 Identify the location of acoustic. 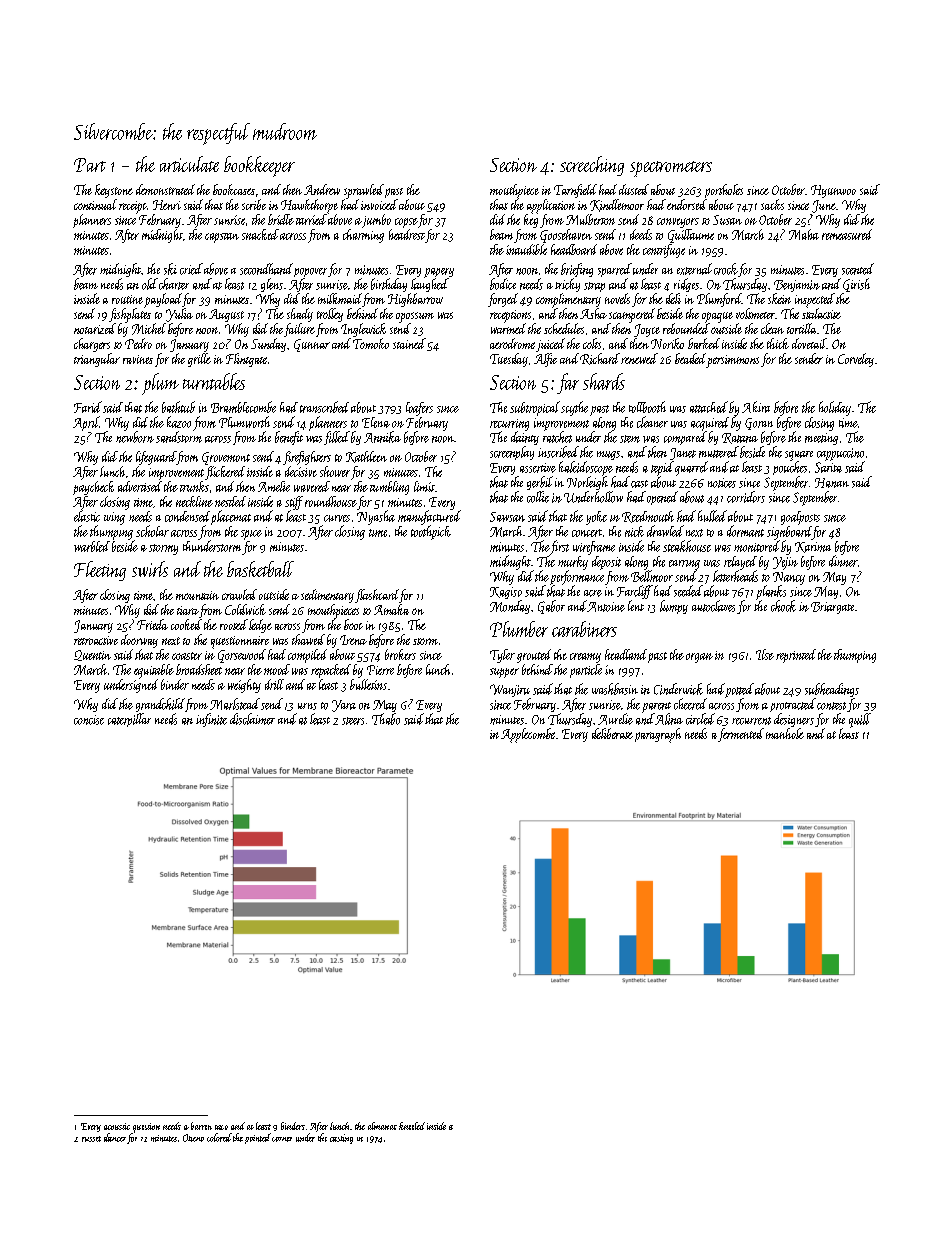
(117, 1126).
